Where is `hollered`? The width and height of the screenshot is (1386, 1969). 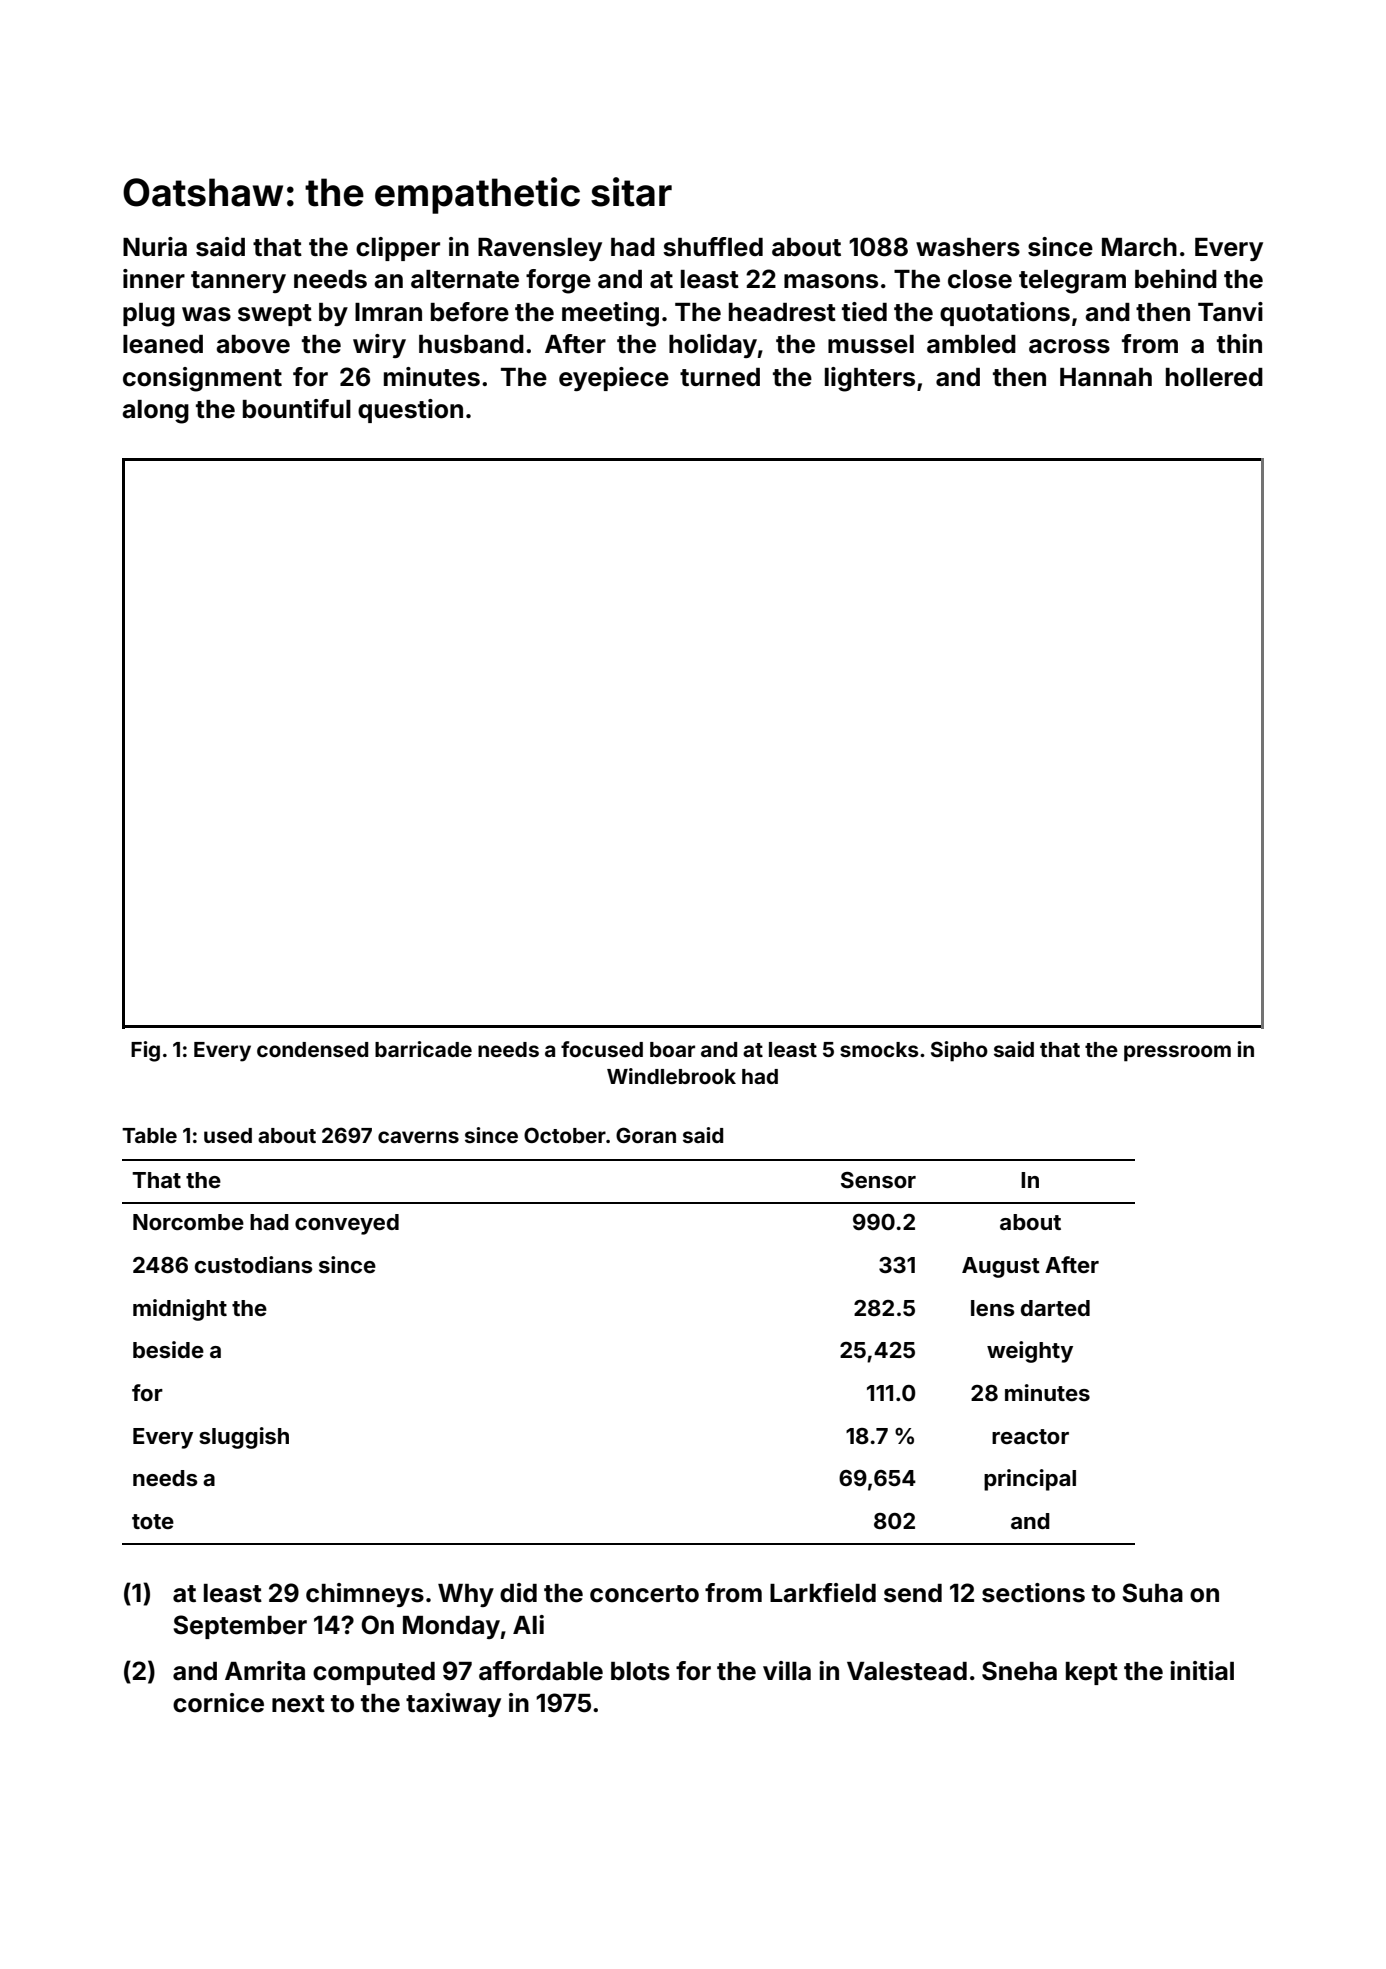 hollered is located at coordinates (1214, 377).
